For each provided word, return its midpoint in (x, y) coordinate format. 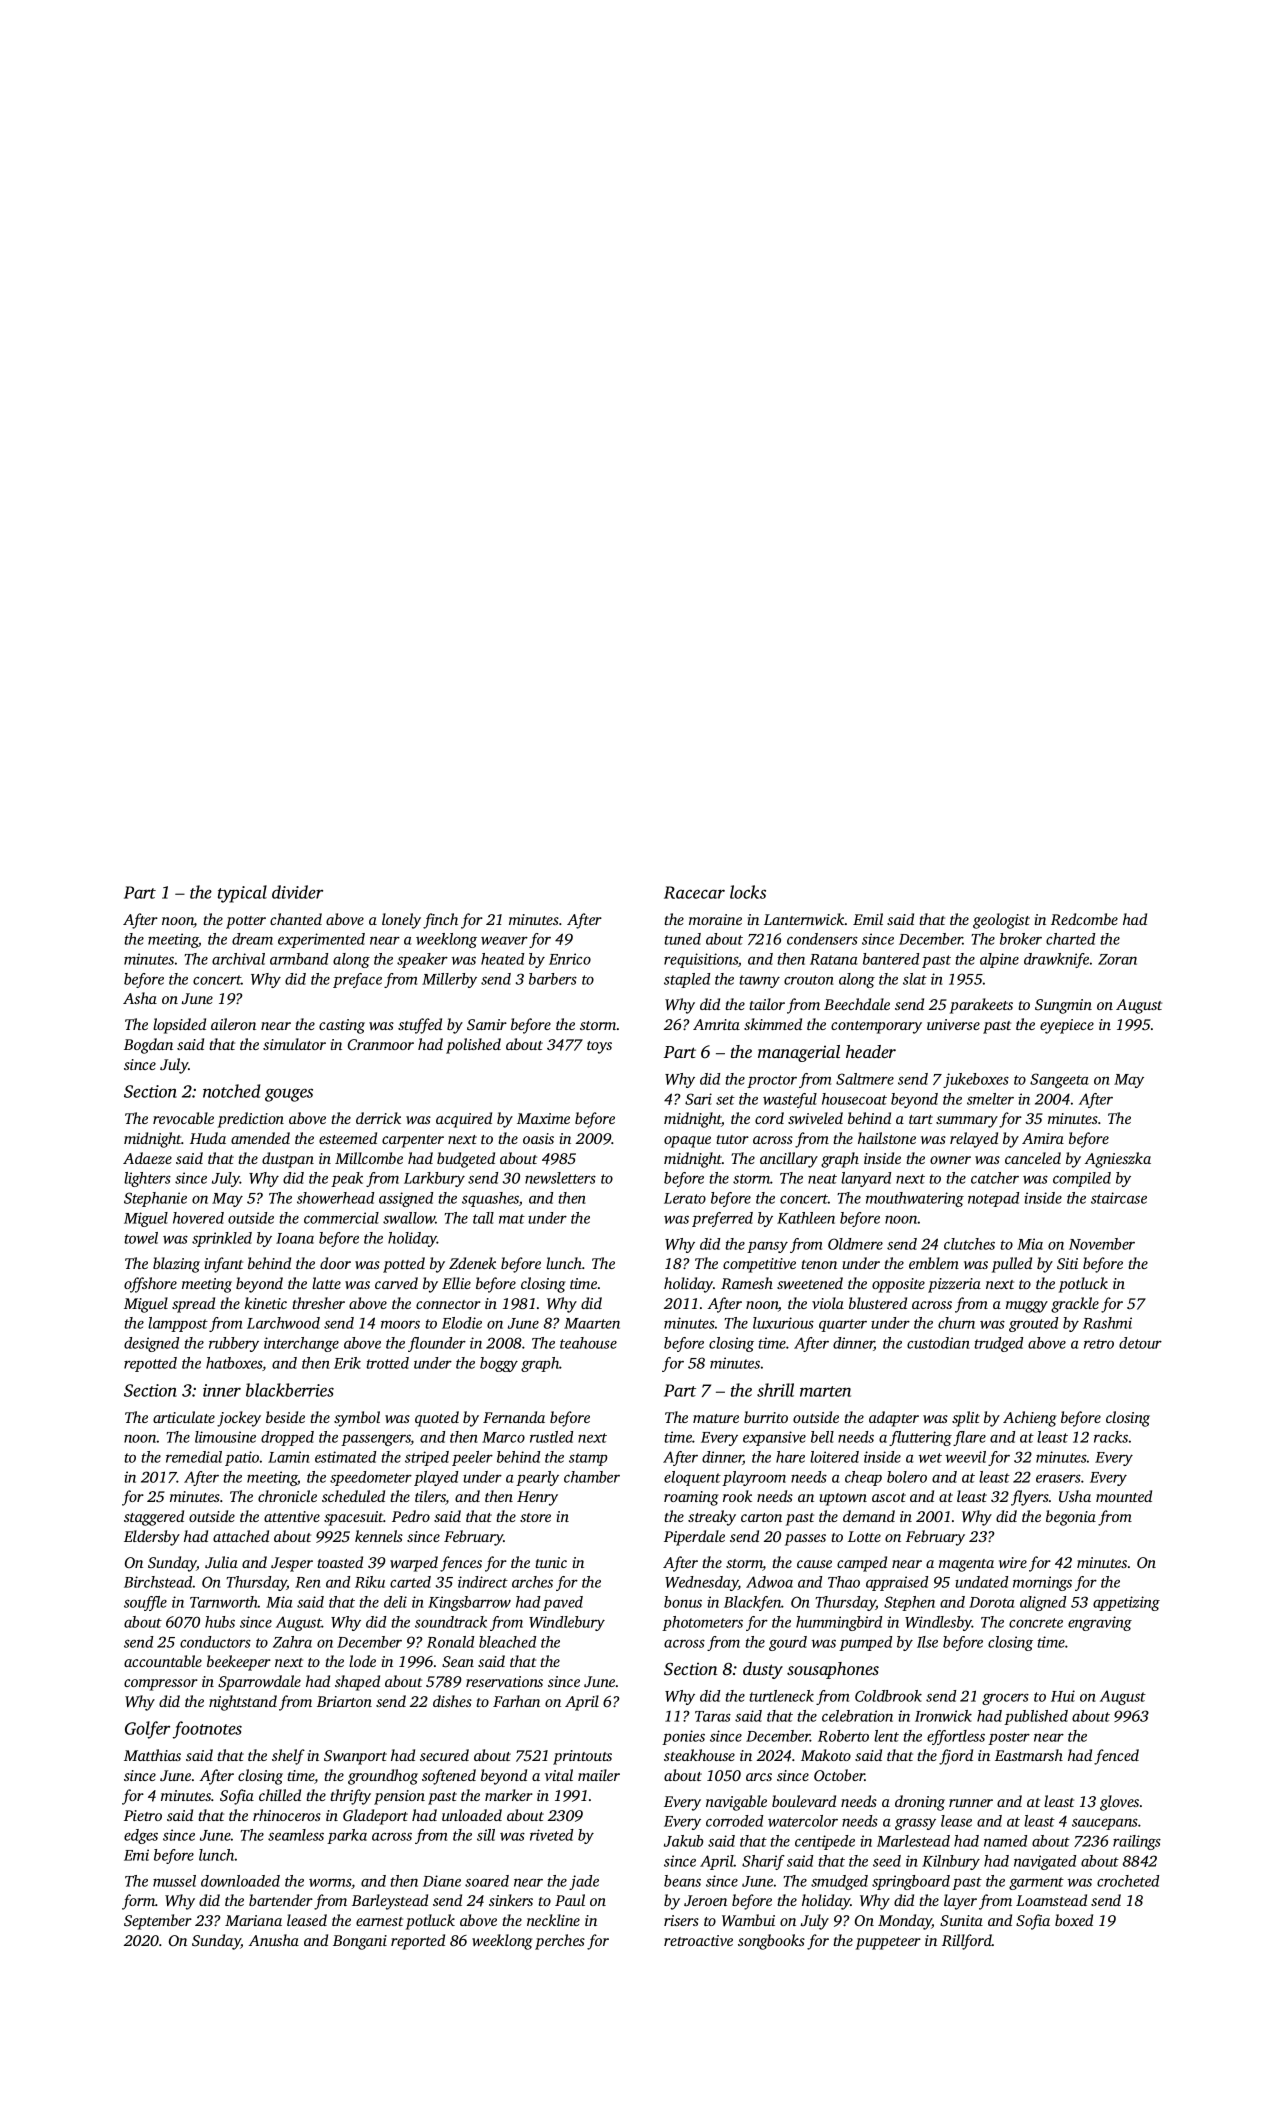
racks (1111, 1437)
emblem (934, 1263)
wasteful (790, 1100)
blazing (176, 1265)
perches (560, 1942)
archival (238, 959)
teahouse (588, 1343)
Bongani (360, 1942)
